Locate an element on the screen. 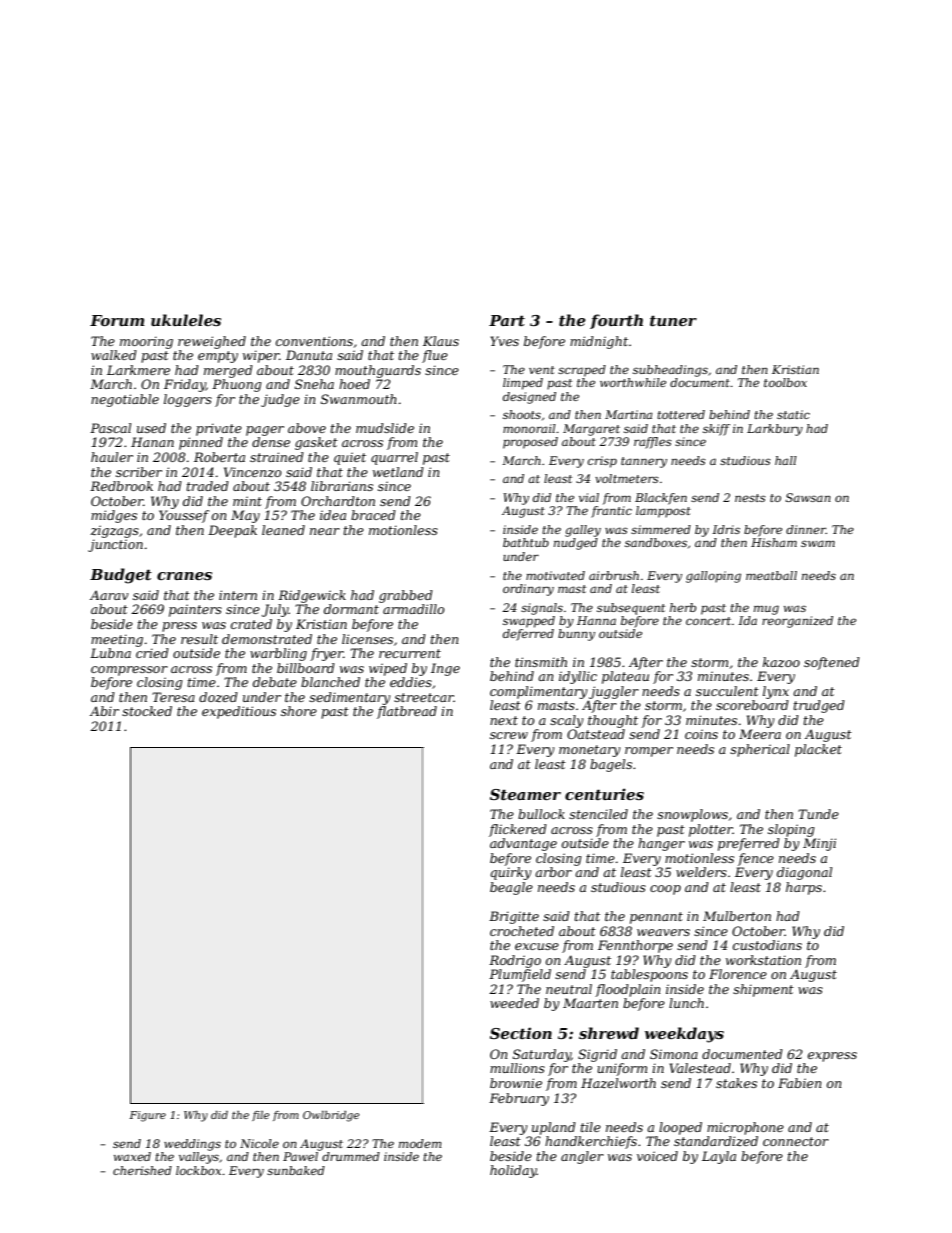  screw is located at coordinates (509, 735).
